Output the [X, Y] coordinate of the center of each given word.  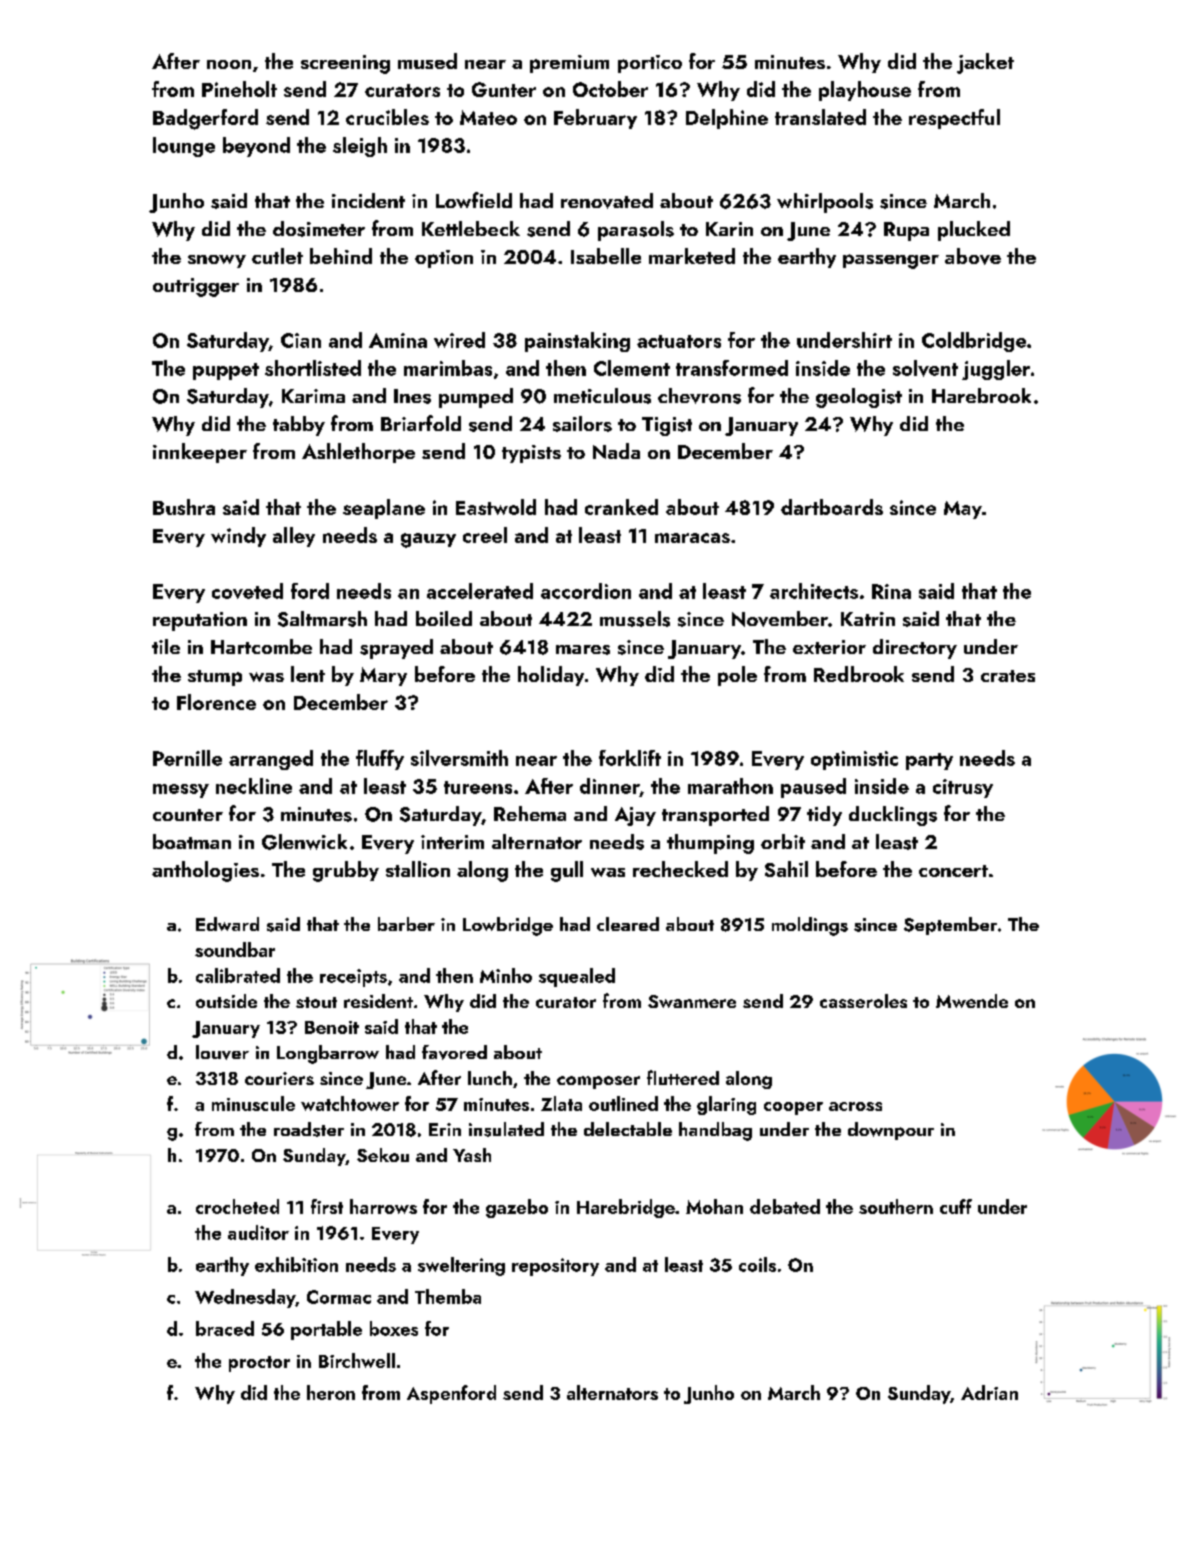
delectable [628, 1129]
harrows [383, 1206]
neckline [254, 786]
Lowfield [474, 200]
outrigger [196, 287]
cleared [628, 924]
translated [820, 117]
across [855, 1106]
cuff [956, 1206]
